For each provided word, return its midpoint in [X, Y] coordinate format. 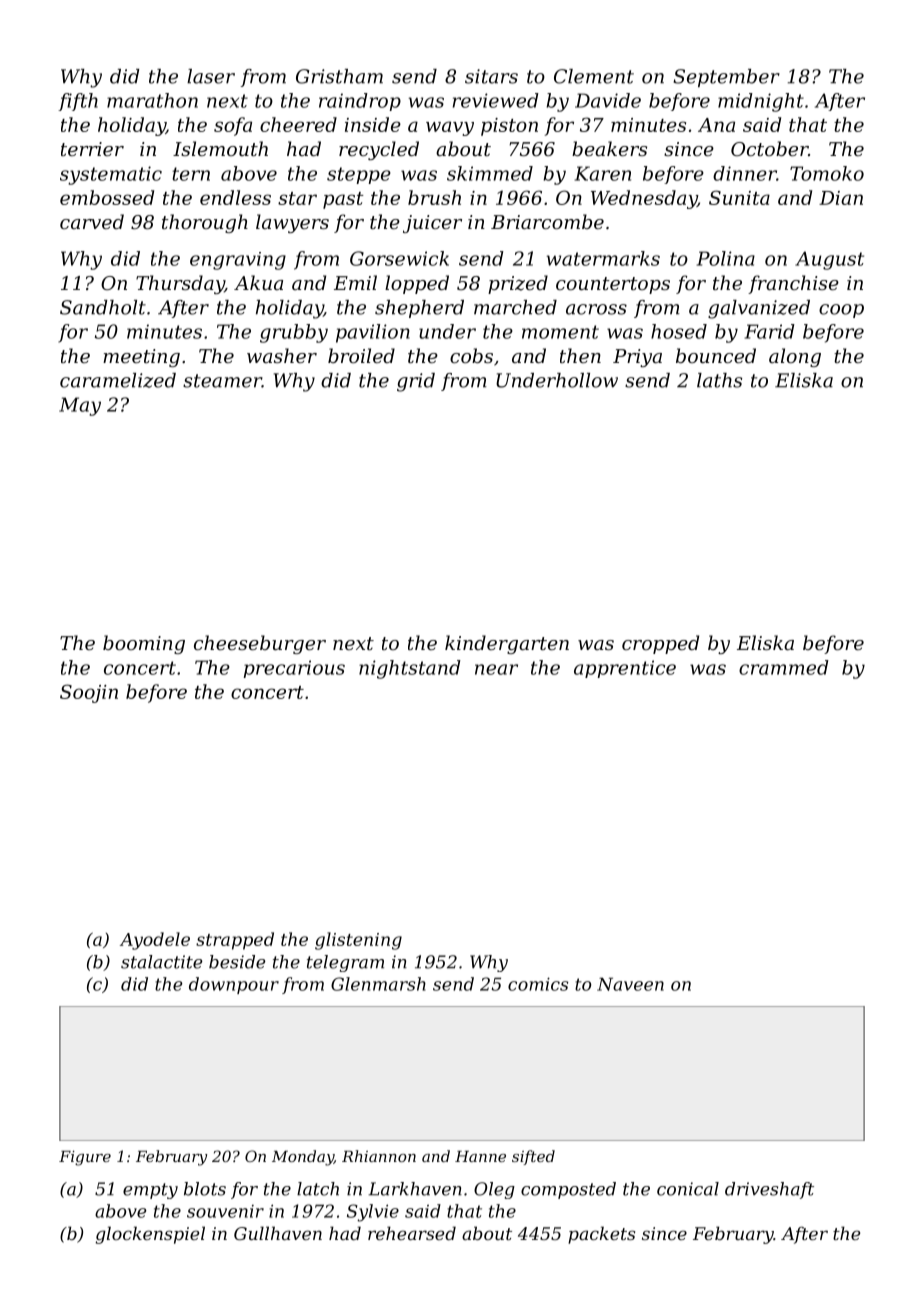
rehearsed [412, 1233]
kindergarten [507, 644]
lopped [417, 284]
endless [235, 197]
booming [144, 644]
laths [719, 380]
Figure [85, 1158]
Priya [637, 358]
